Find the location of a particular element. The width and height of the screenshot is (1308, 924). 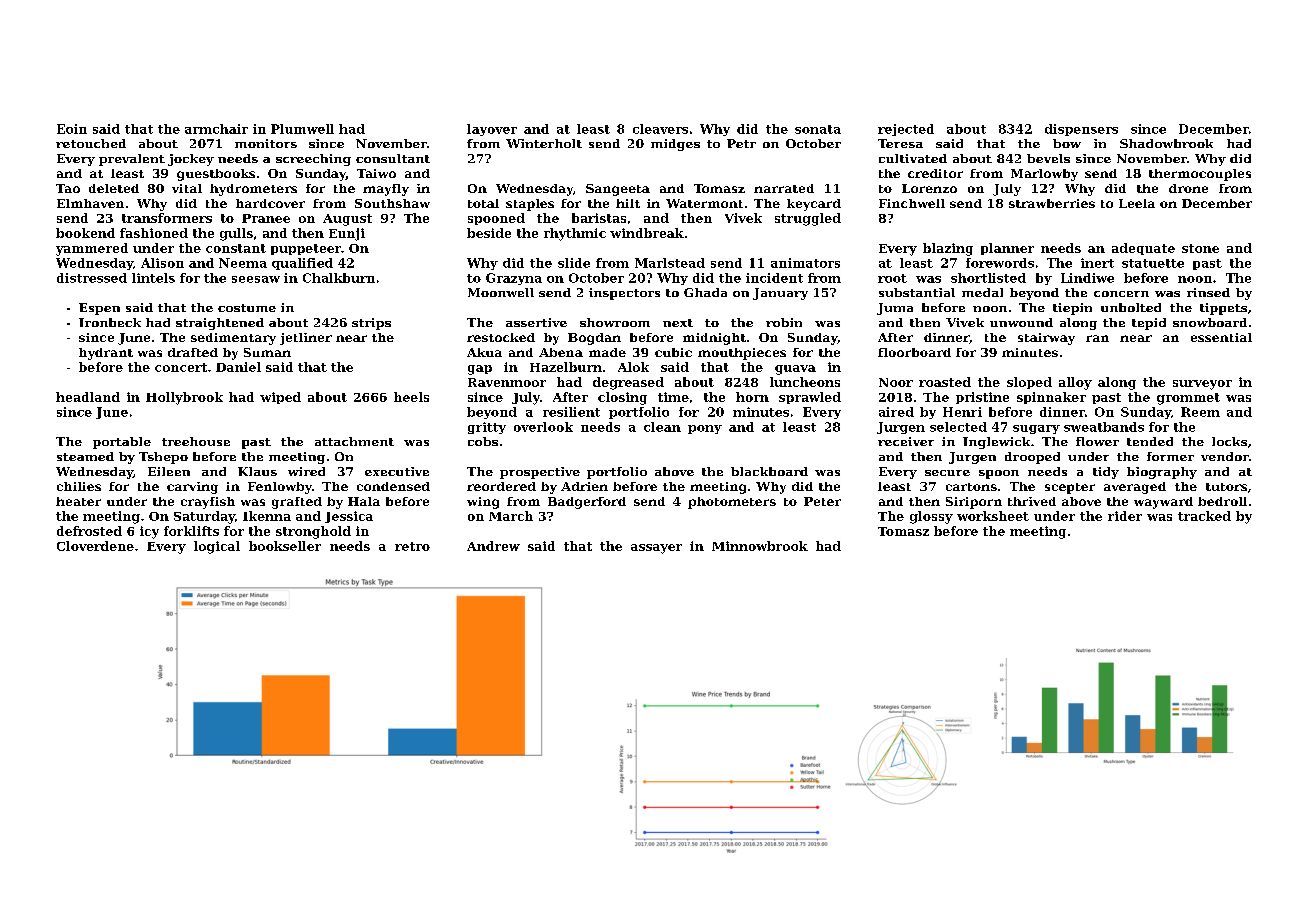

windbreak is located at coordinates (647, 233).
